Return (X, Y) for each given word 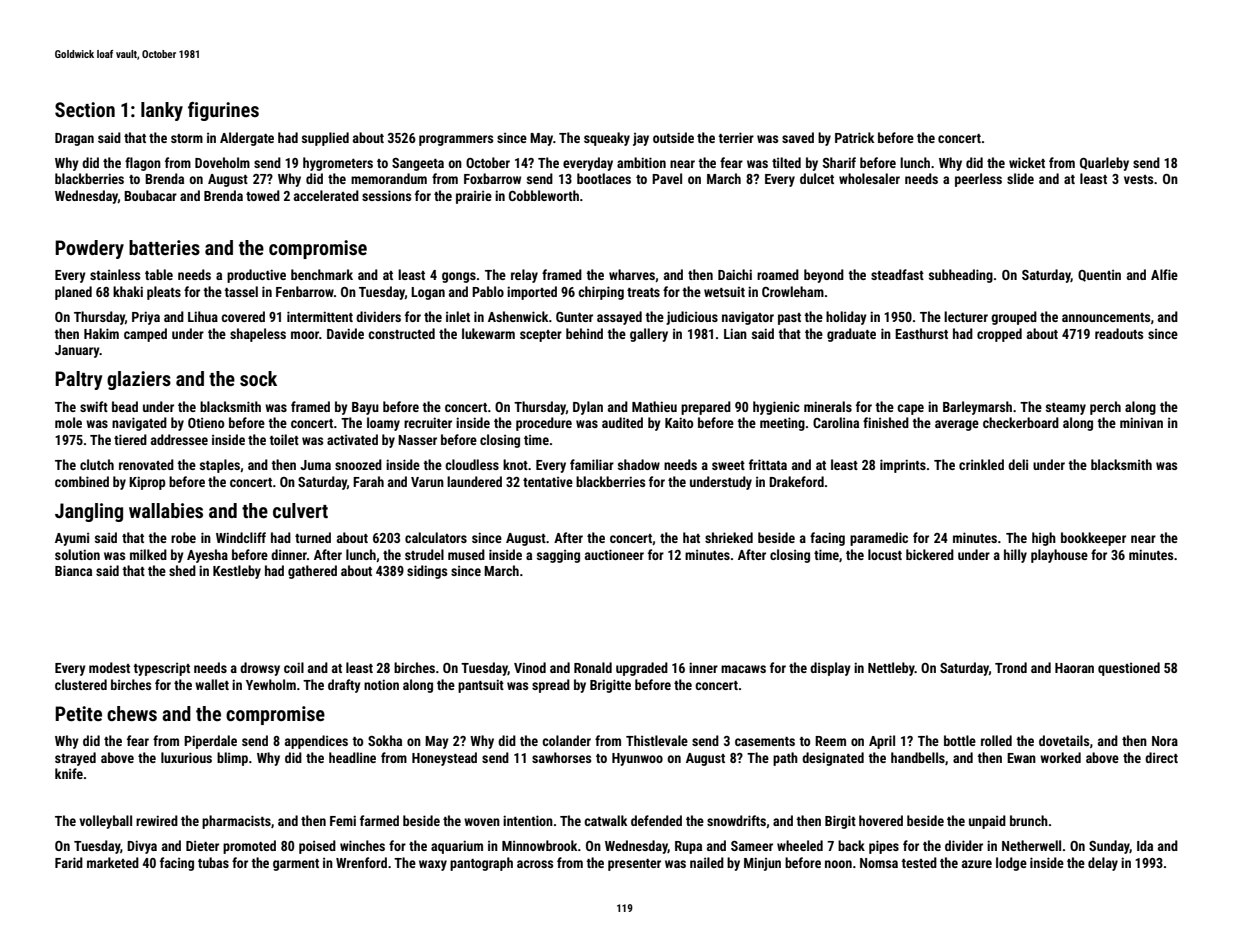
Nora (1165, 741)
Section (85, 109)
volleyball (105, 822)
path (785, 759)
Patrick (854, 137)
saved (798, 137)
